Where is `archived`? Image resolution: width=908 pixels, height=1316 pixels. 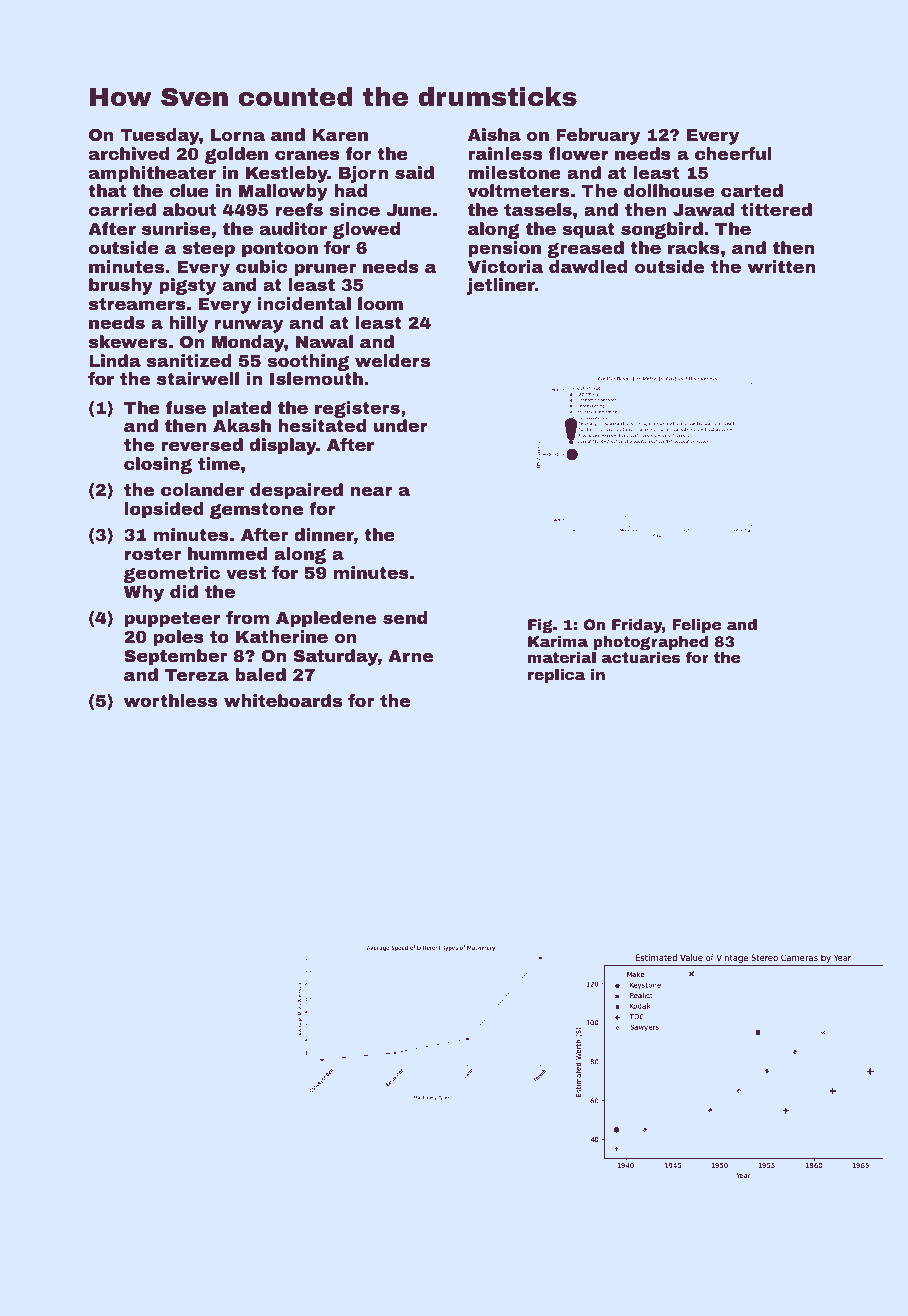
archived is located at coordinates (129, 153).
